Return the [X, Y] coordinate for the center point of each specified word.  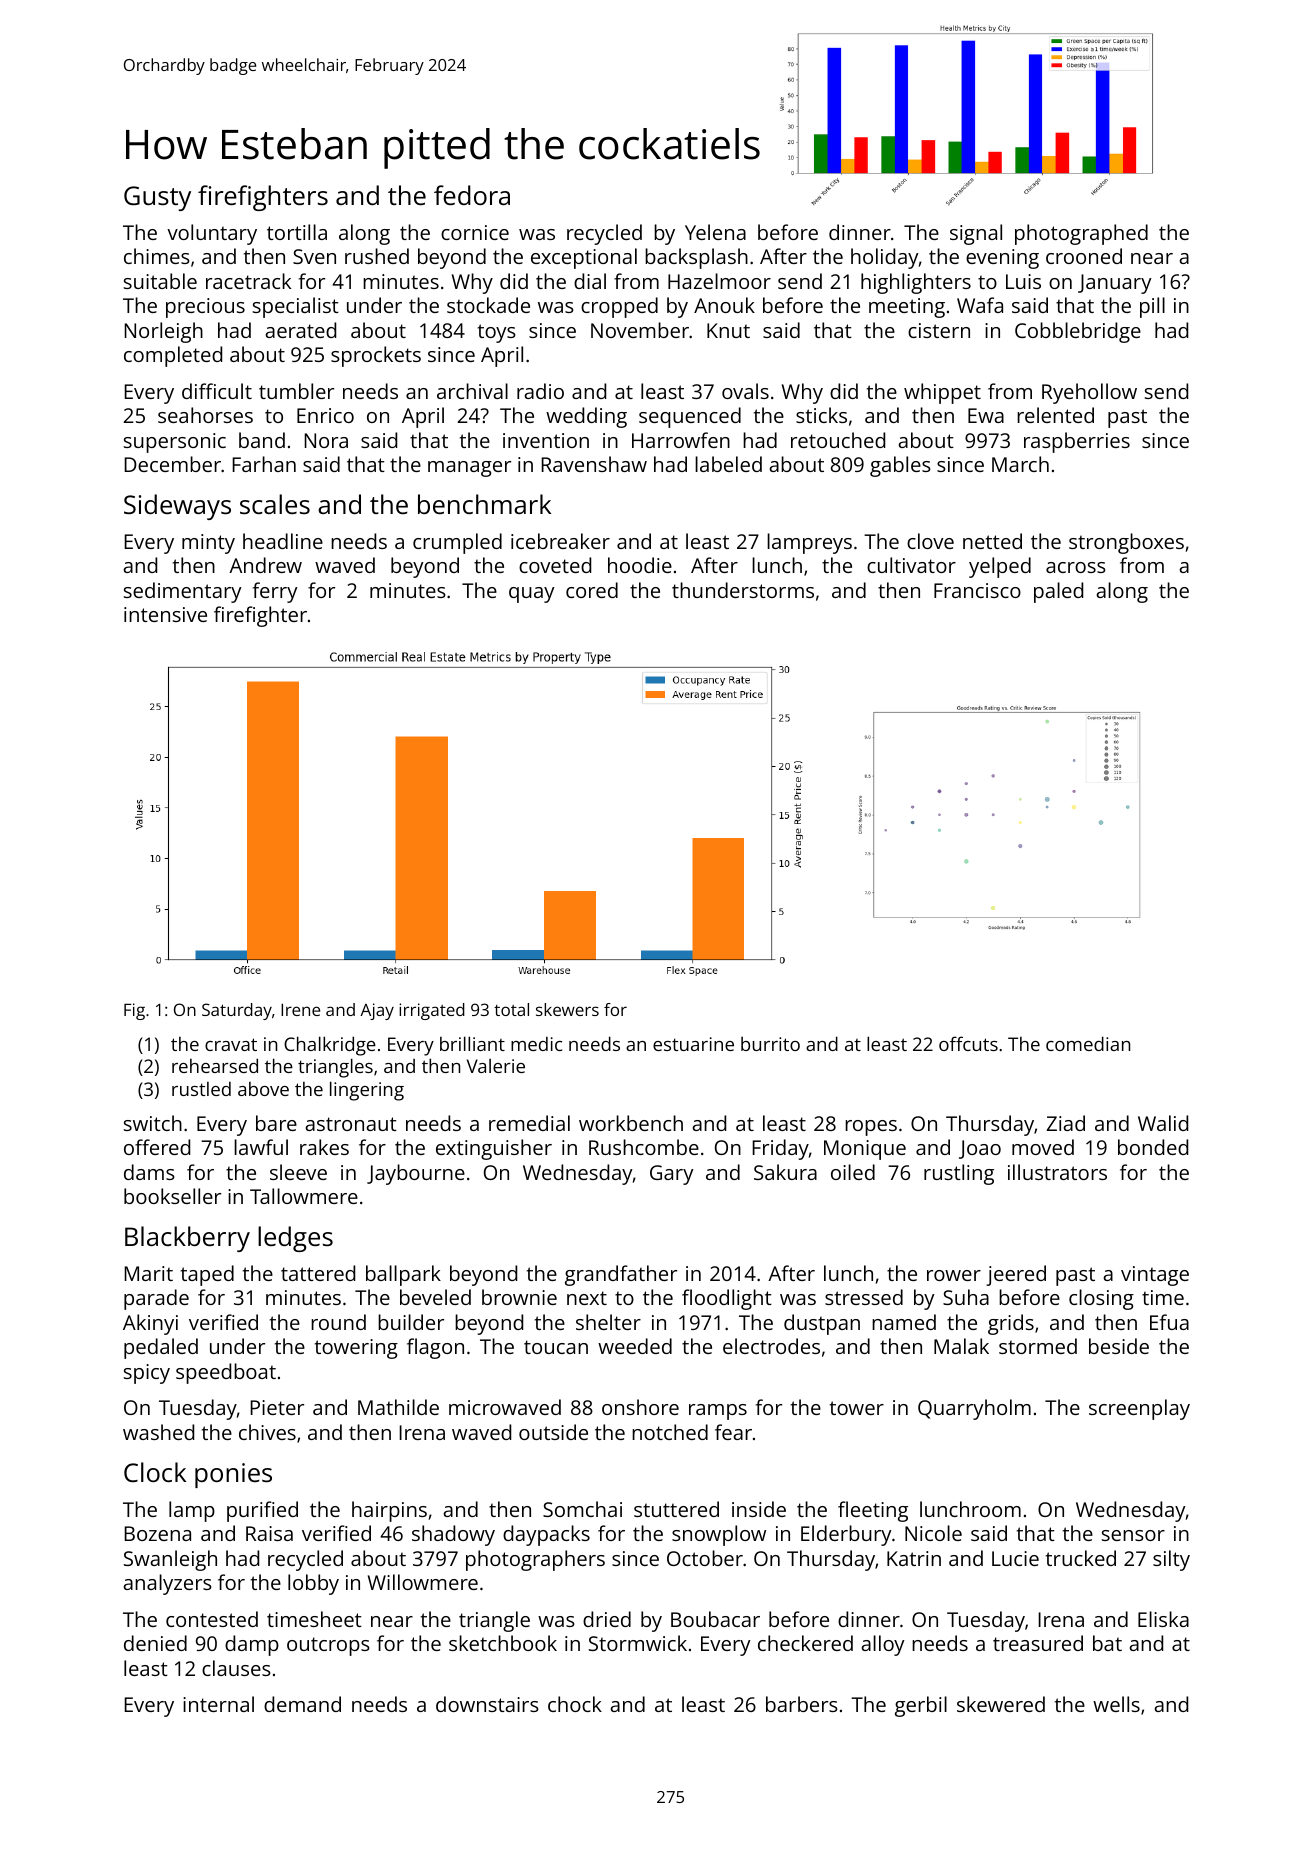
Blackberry [187, 1239]
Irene [300, 1010]
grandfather [621, 1275]
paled [1058, 592]
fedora [472, 195]
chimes [157, 256]
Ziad [1066, 1123]
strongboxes [1126, 543]
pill [1152, 307]
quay [532, 595]
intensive [165, 614]
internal [218, 1704]
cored [592, 590]
